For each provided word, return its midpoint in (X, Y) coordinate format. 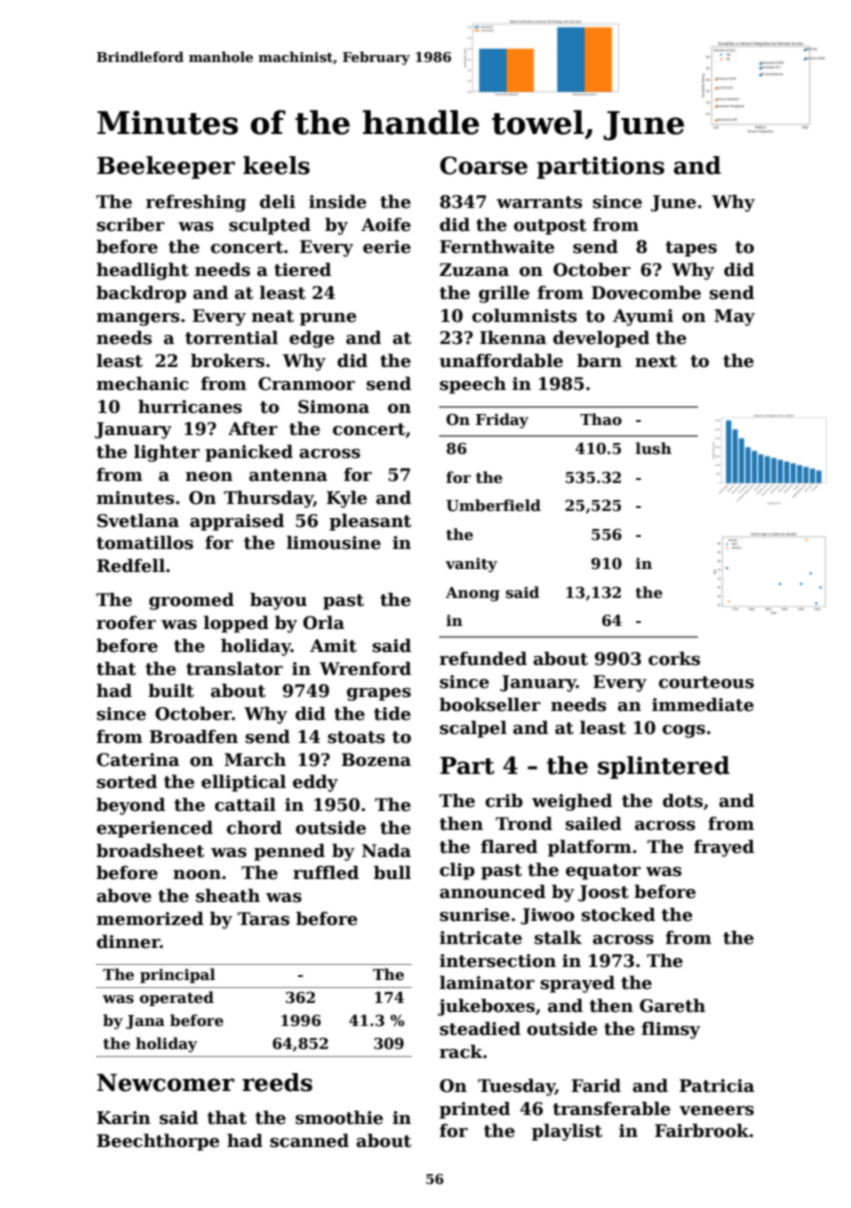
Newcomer (166, 1083)
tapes (691, 249)
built (171, 691)
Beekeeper (166, 167)
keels (276, 165)
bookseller (490, 705)
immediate (703, 705)
